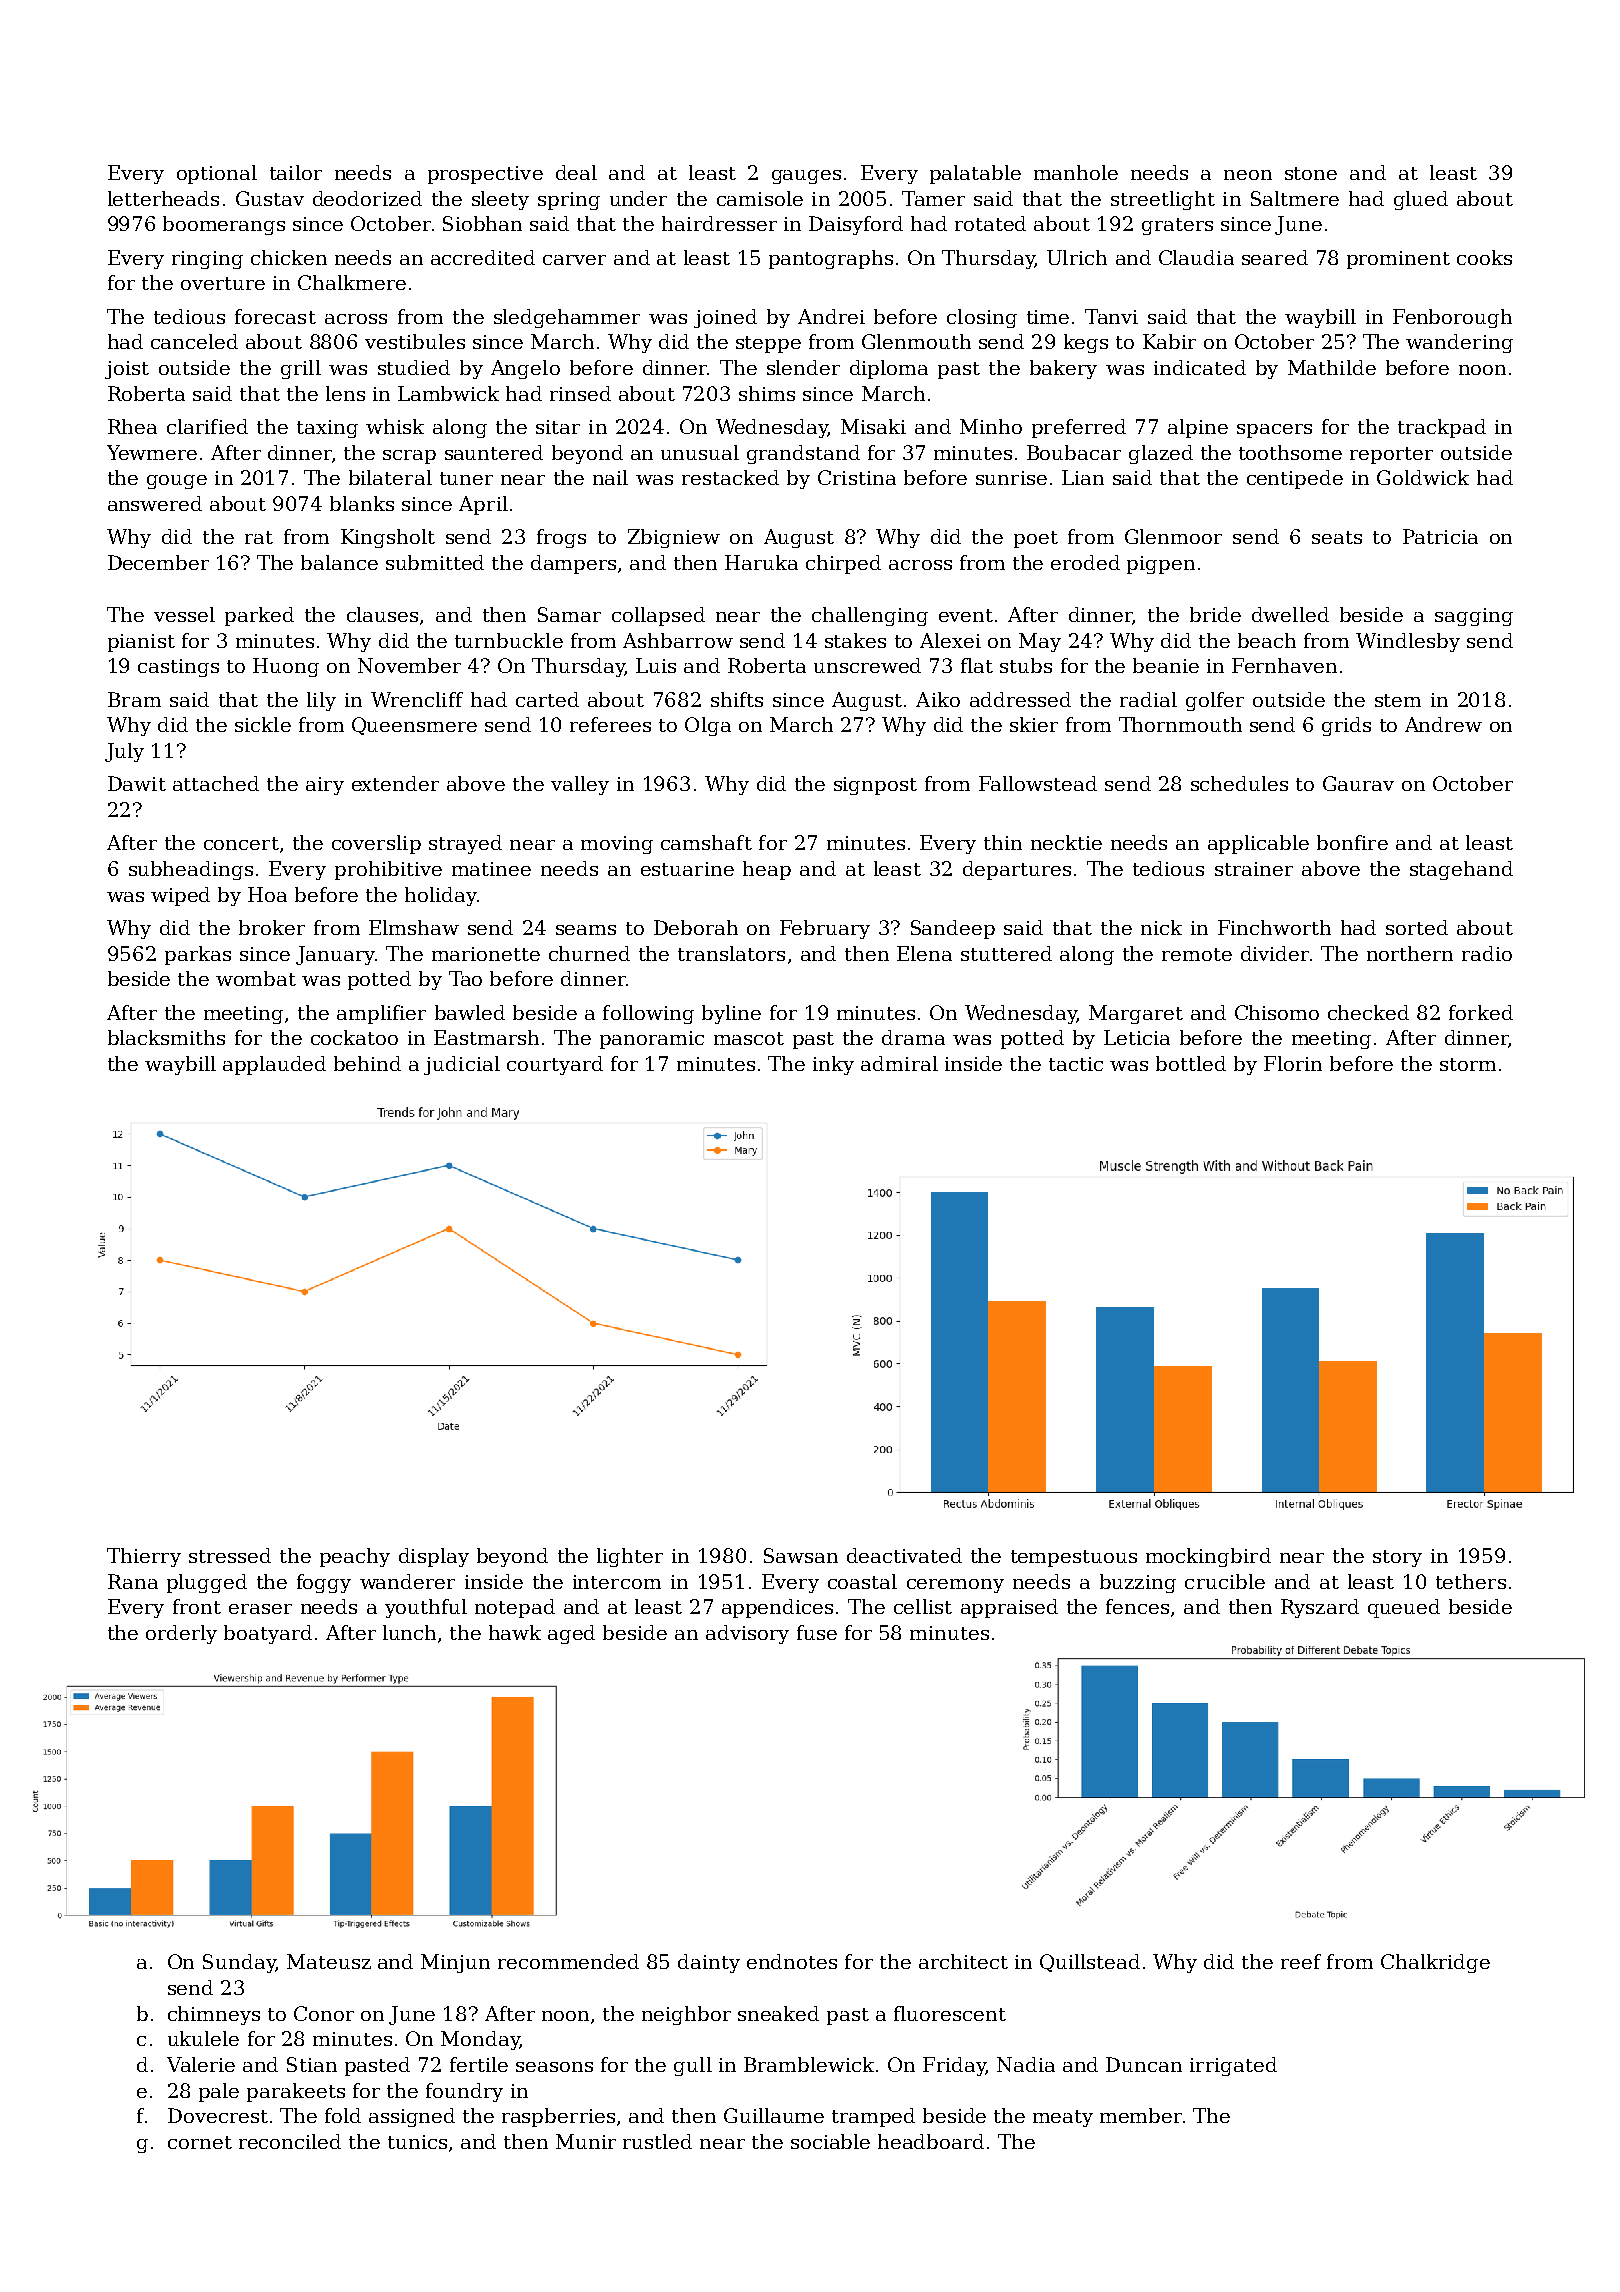  I want to click on Gaurav, so click(1358, 783).
